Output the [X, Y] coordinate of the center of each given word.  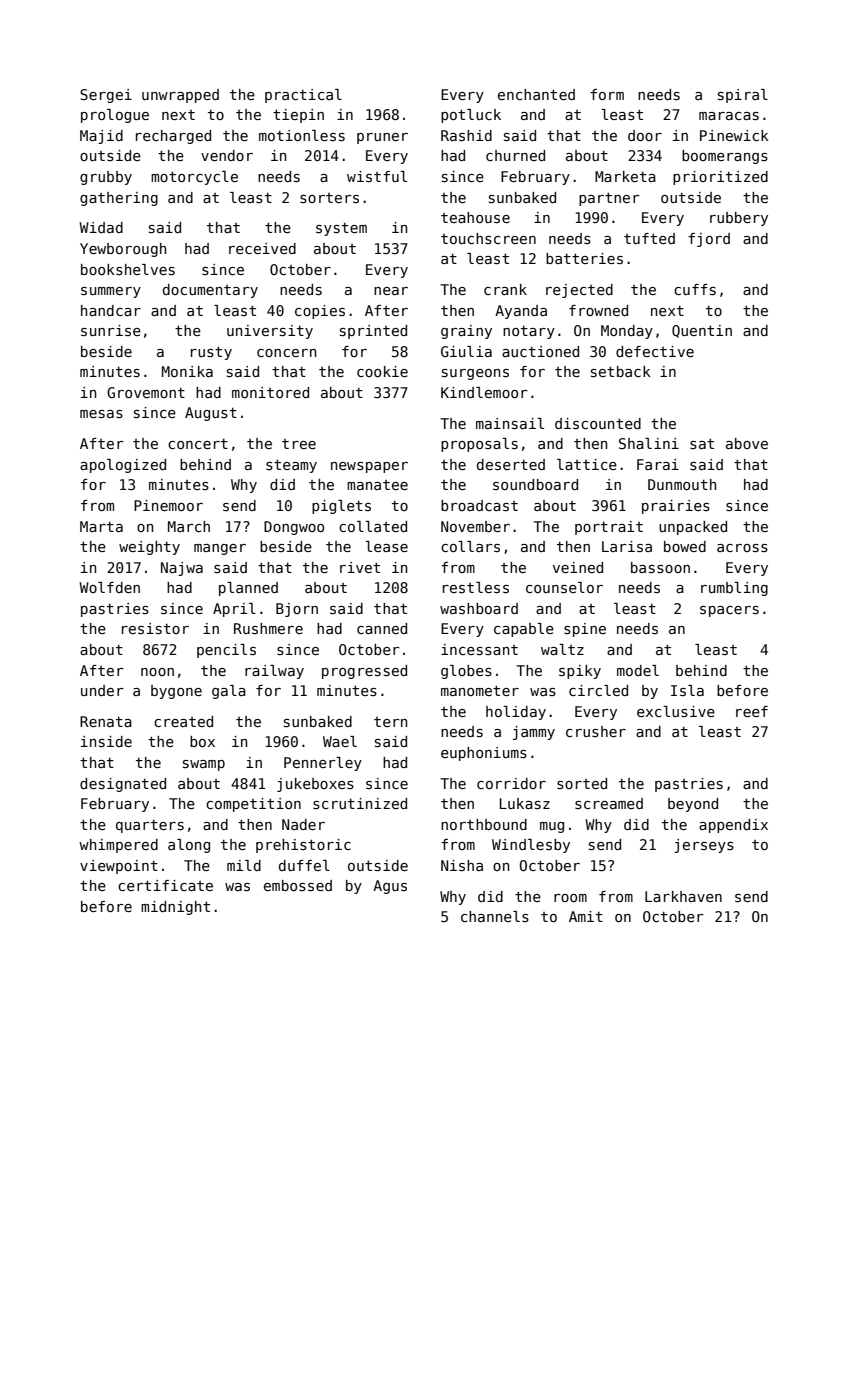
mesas [101, 414]
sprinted [373, 332]
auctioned [540, 351]
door [645, 135]
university [270, 332]
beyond [693, 805]
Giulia [466, 351]
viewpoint [119, 867]
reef [752, 711]
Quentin [702, 331]
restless [476, 587]
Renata [106, 721]
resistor [155, 628]
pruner [382, 138]
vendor [227, 155]
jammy [534, 733]
